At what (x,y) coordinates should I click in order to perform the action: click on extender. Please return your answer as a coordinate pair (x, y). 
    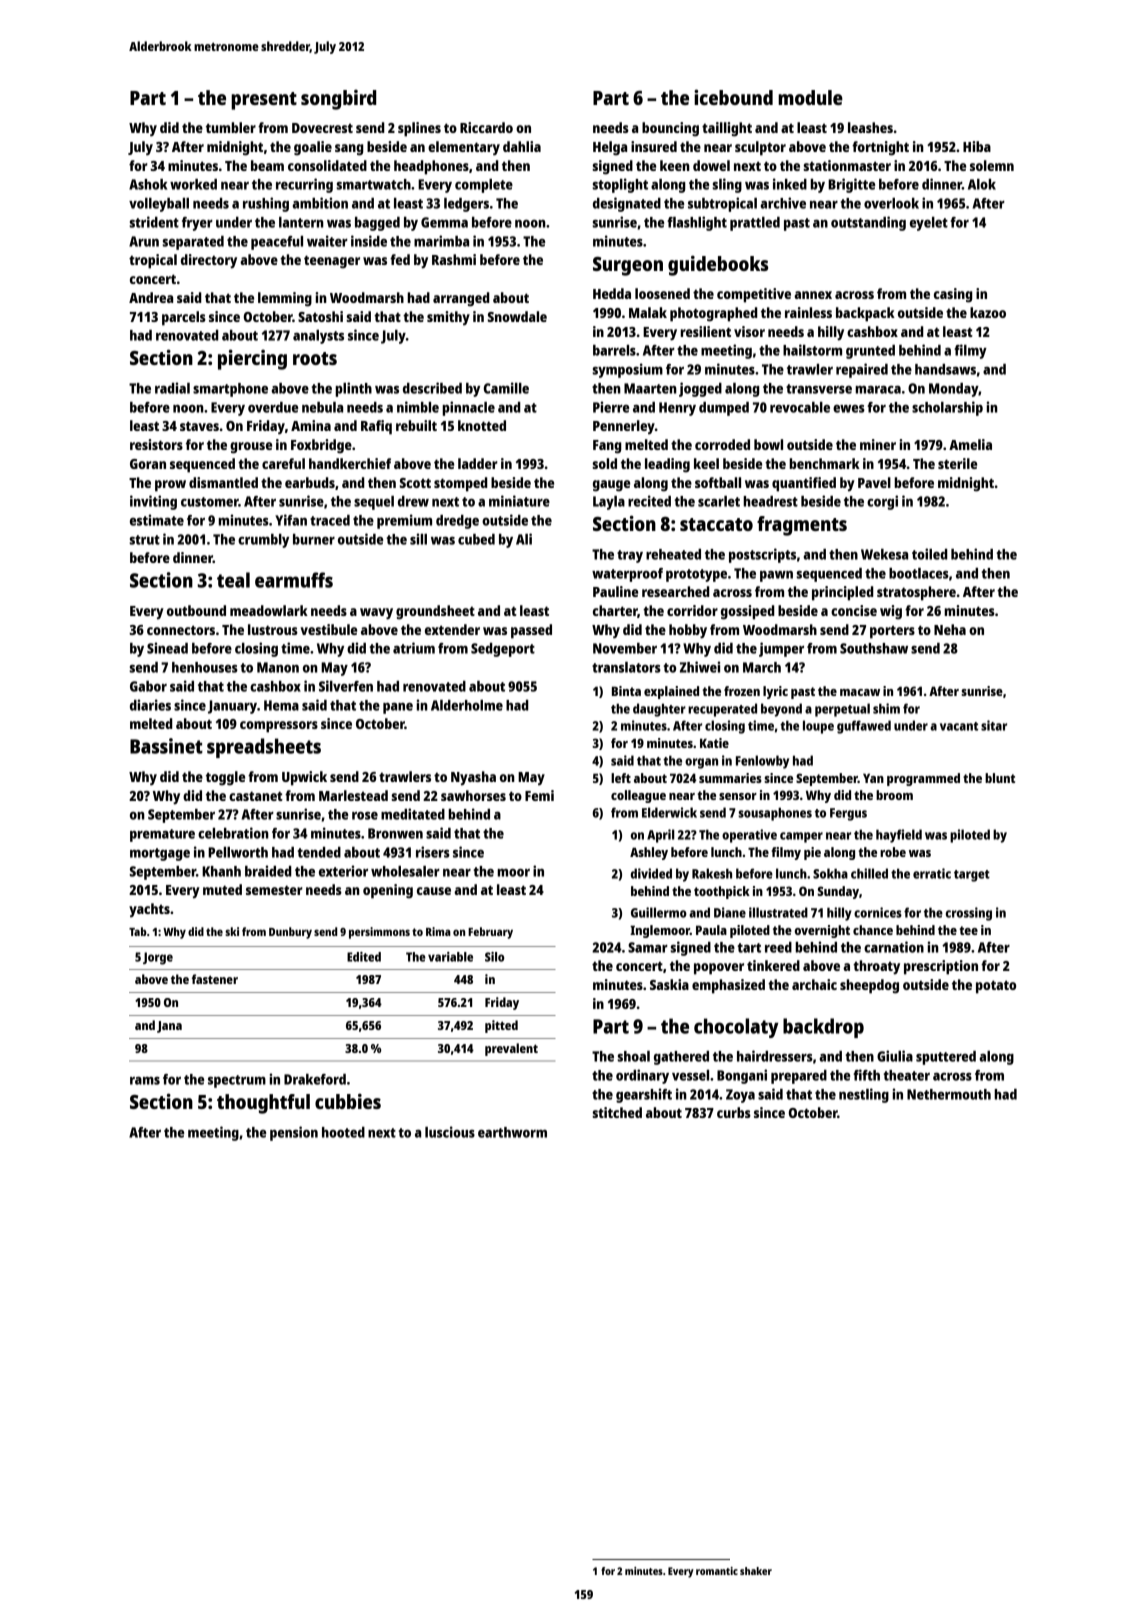
    Looking at the image, I should click on (452, 629).
